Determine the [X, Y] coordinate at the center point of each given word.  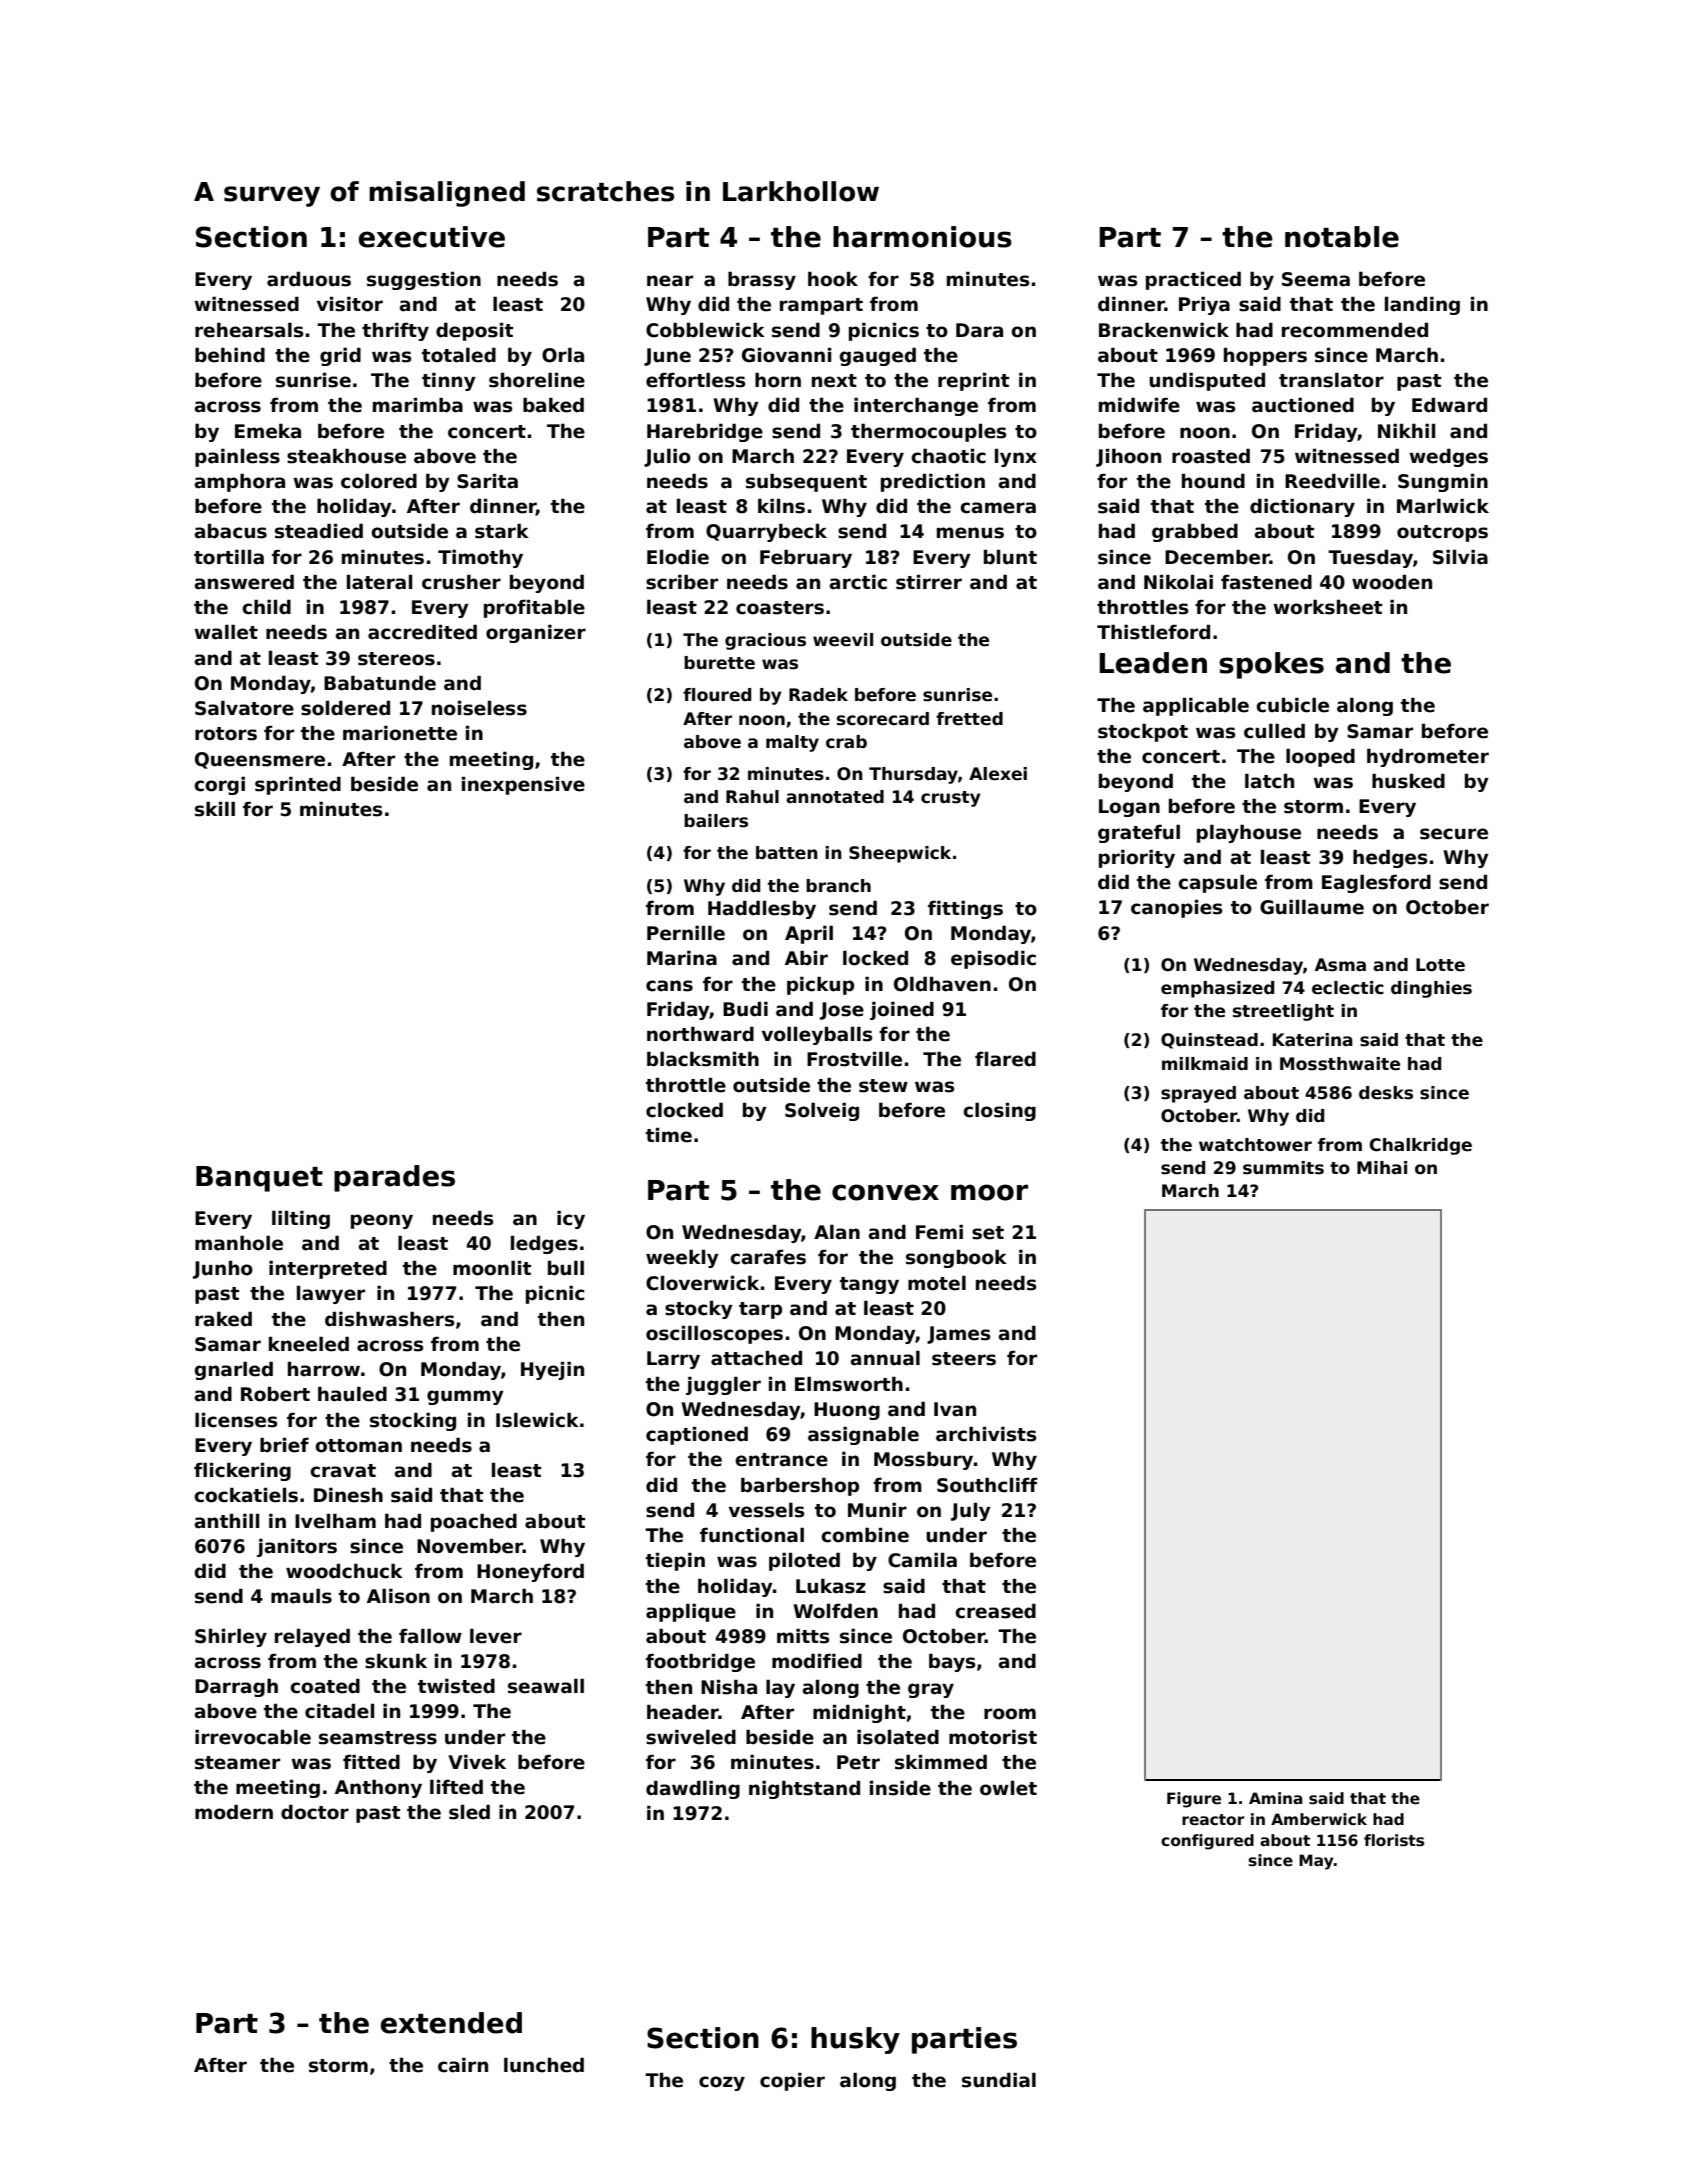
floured [717, 695]
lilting [301, 1219]
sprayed [1198, 1094]
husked [1408, 781]
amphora [239, 482]
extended [451, 2023]
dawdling [693, 1789]
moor [989, 1192]
